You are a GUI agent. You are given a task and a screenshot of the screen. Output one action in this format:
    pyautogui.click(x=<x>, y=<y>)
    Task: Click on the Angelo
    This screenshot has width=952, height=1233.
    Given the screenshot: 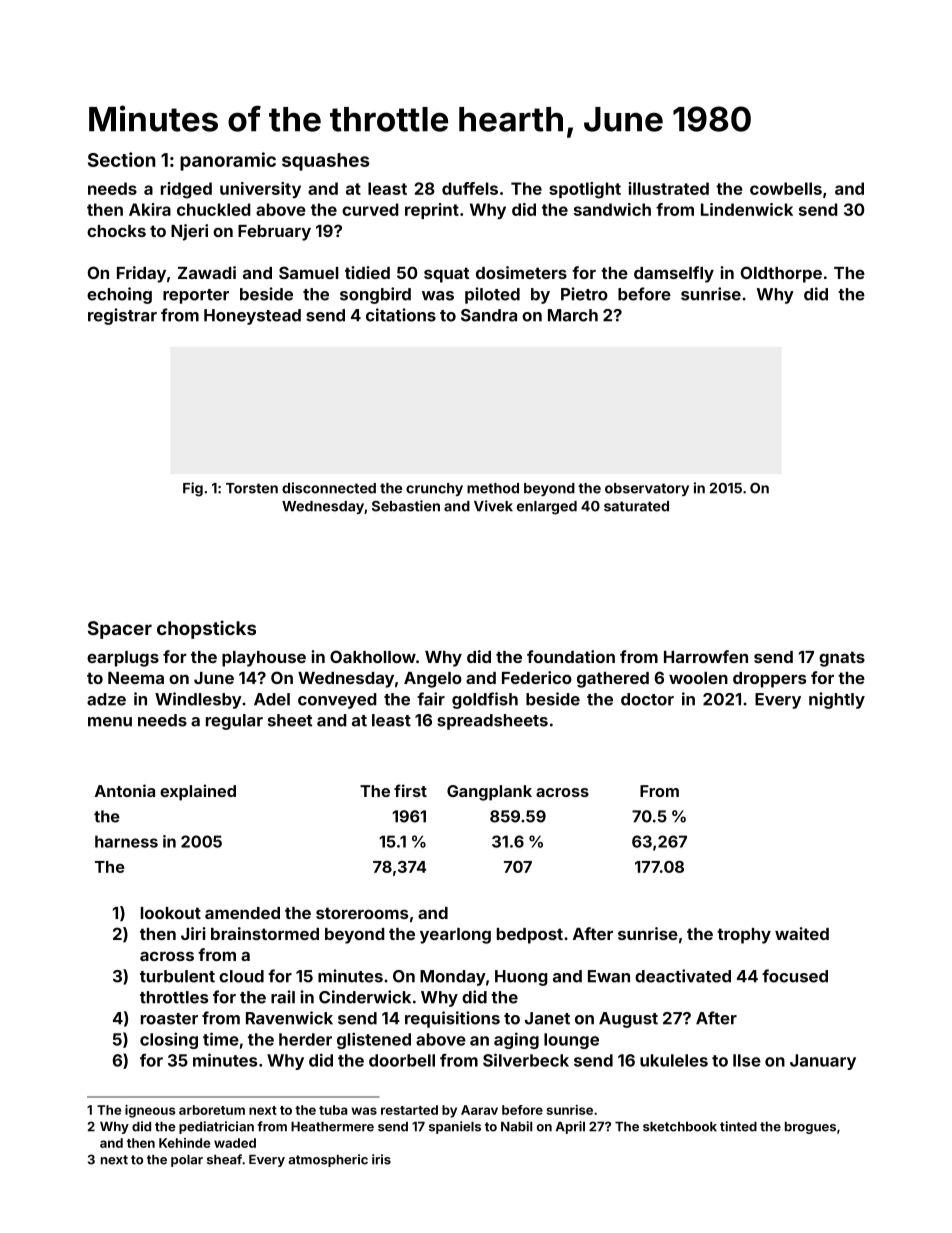 What is the action you would take?
    pyautogui.click(x=433, y=680)
